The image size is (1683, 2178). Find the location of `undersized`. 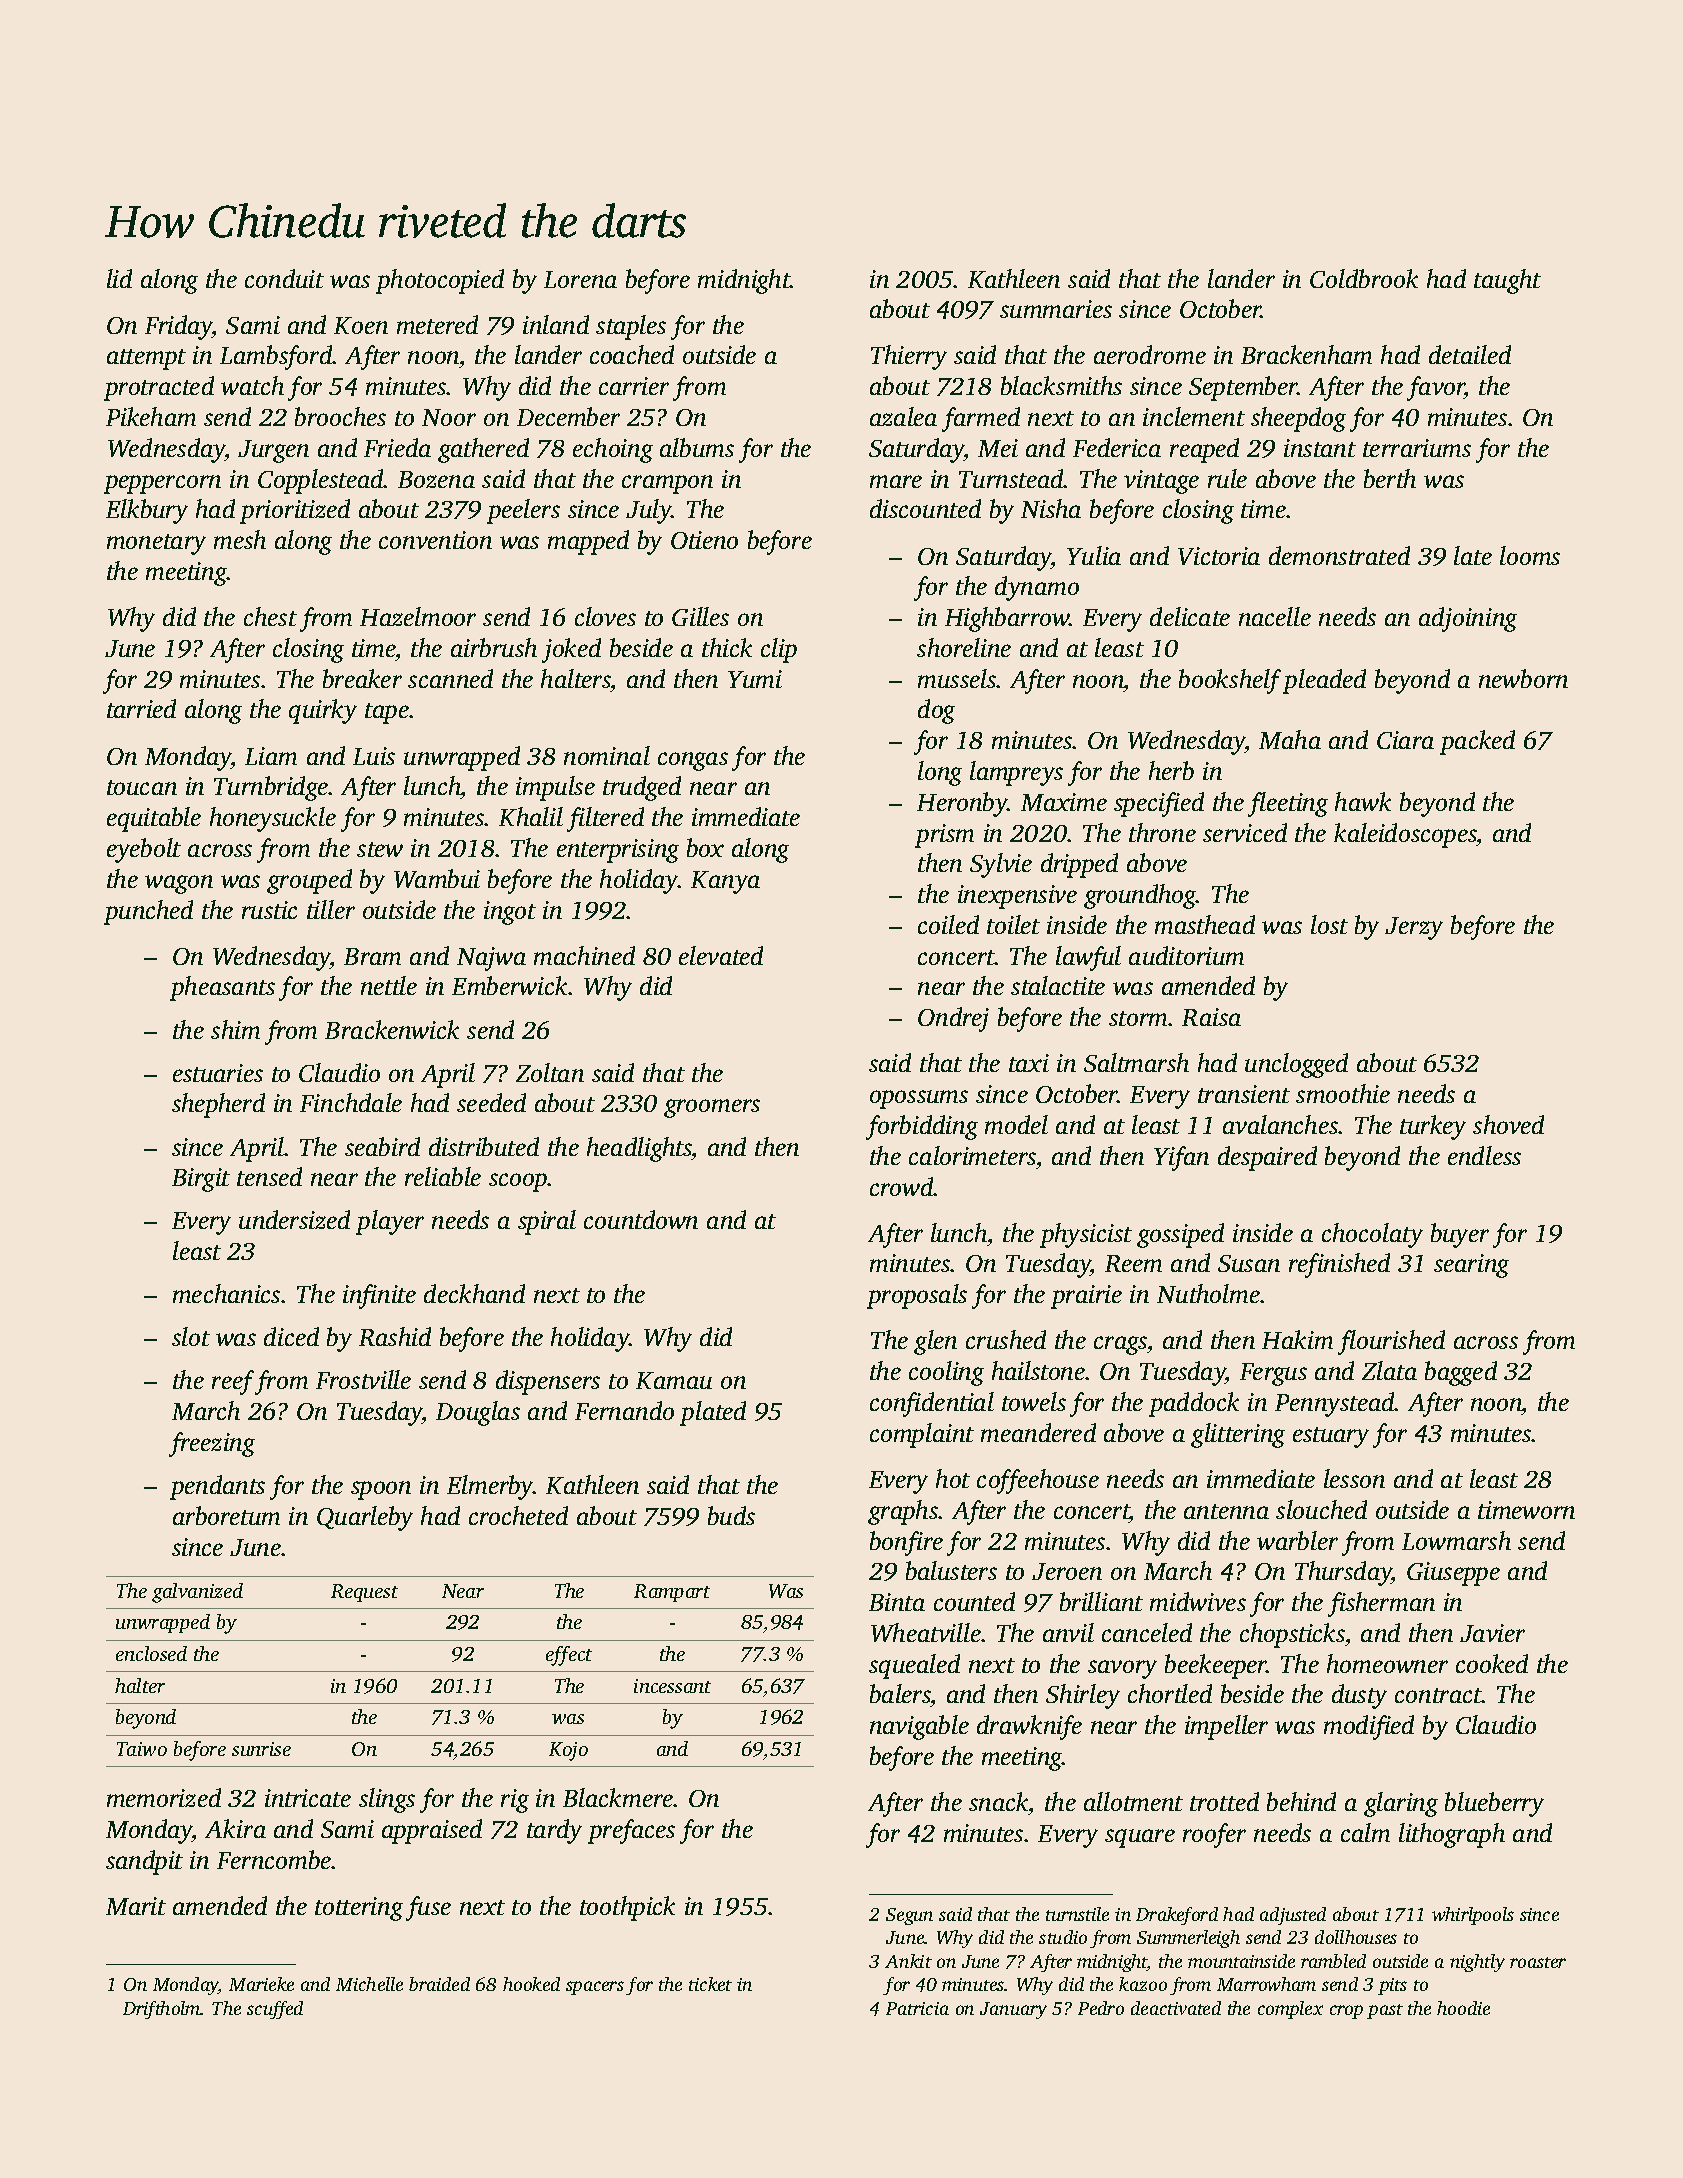

undersized is located at coordinates (294, 1219).
